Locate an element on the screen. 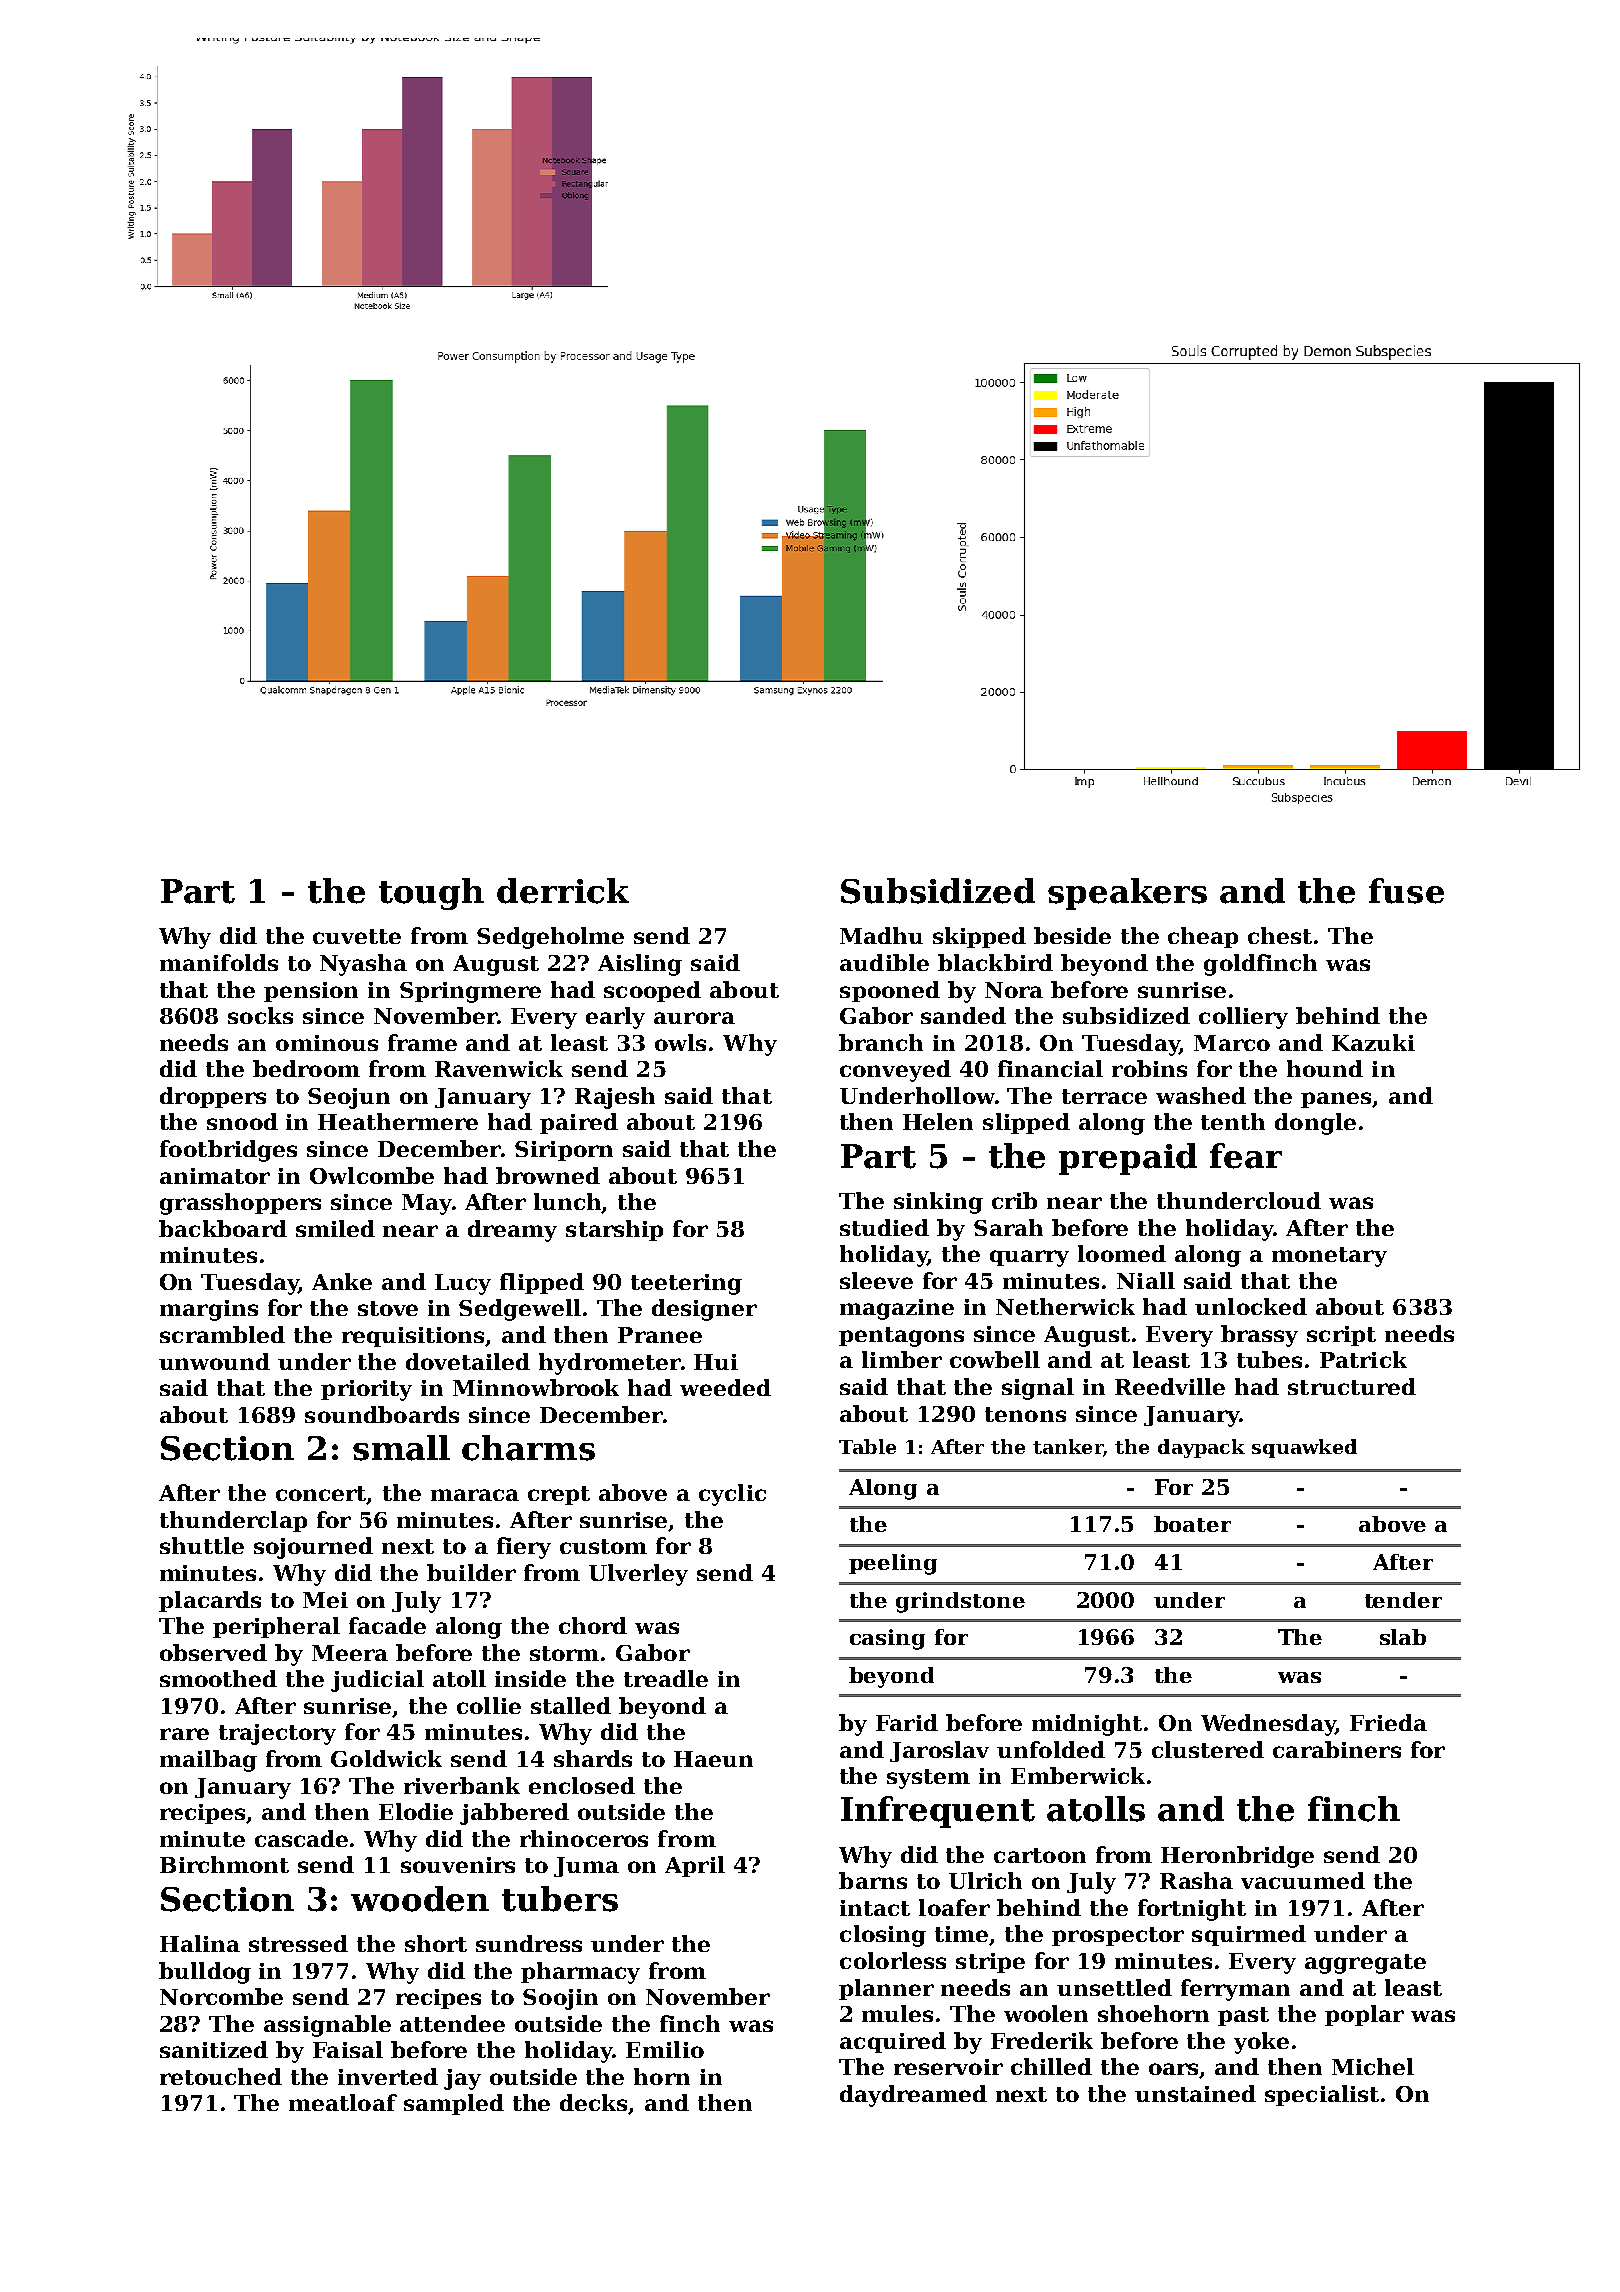  Farid is located at coordinates (907, 1722).
